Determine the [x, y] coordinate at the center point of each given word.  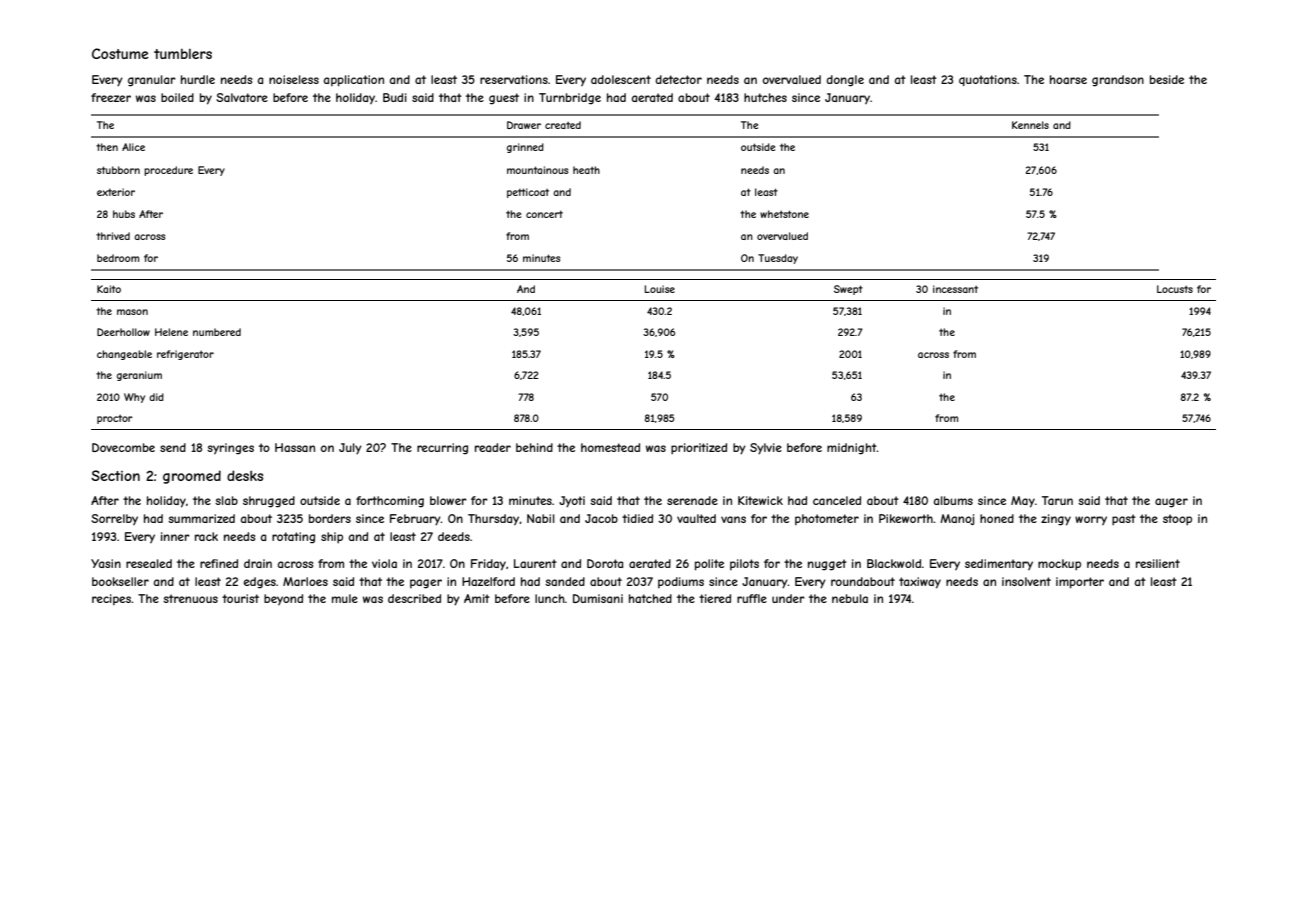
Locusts [1175, 289]
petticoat [528, 193]
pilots [744, 564]
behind [534, 447]
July [350, 449]
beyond [283, 599]
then [107, 147]
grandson [1118, 81]
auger [1171, 503]
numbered [217, 332]
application [354, 81]
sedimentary [999, 564]
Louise [660, 289]
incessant [955, 289]
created [563, 125]
